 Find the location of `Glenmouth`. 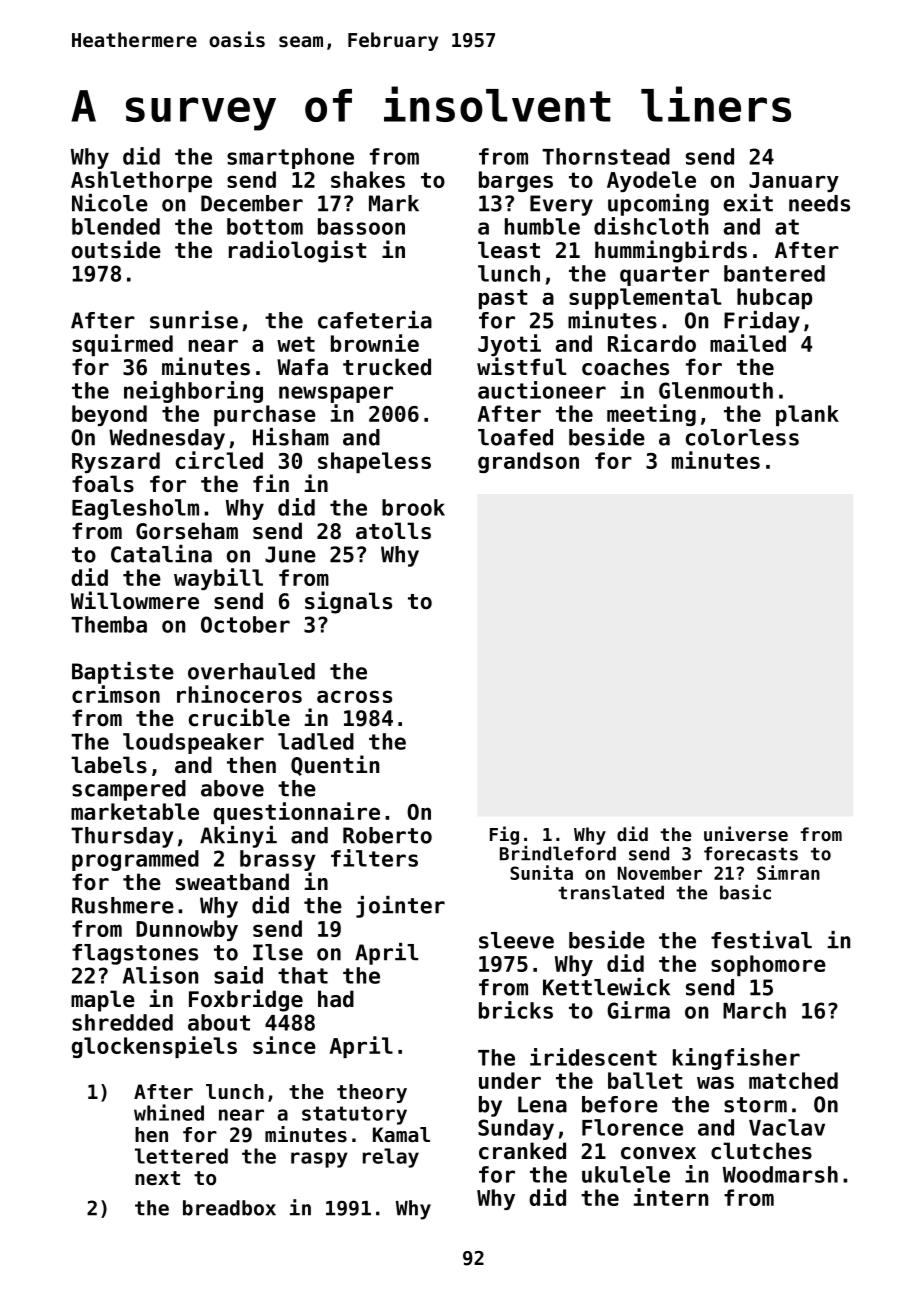

Glenmouth is located at coordinates (716, 390).
